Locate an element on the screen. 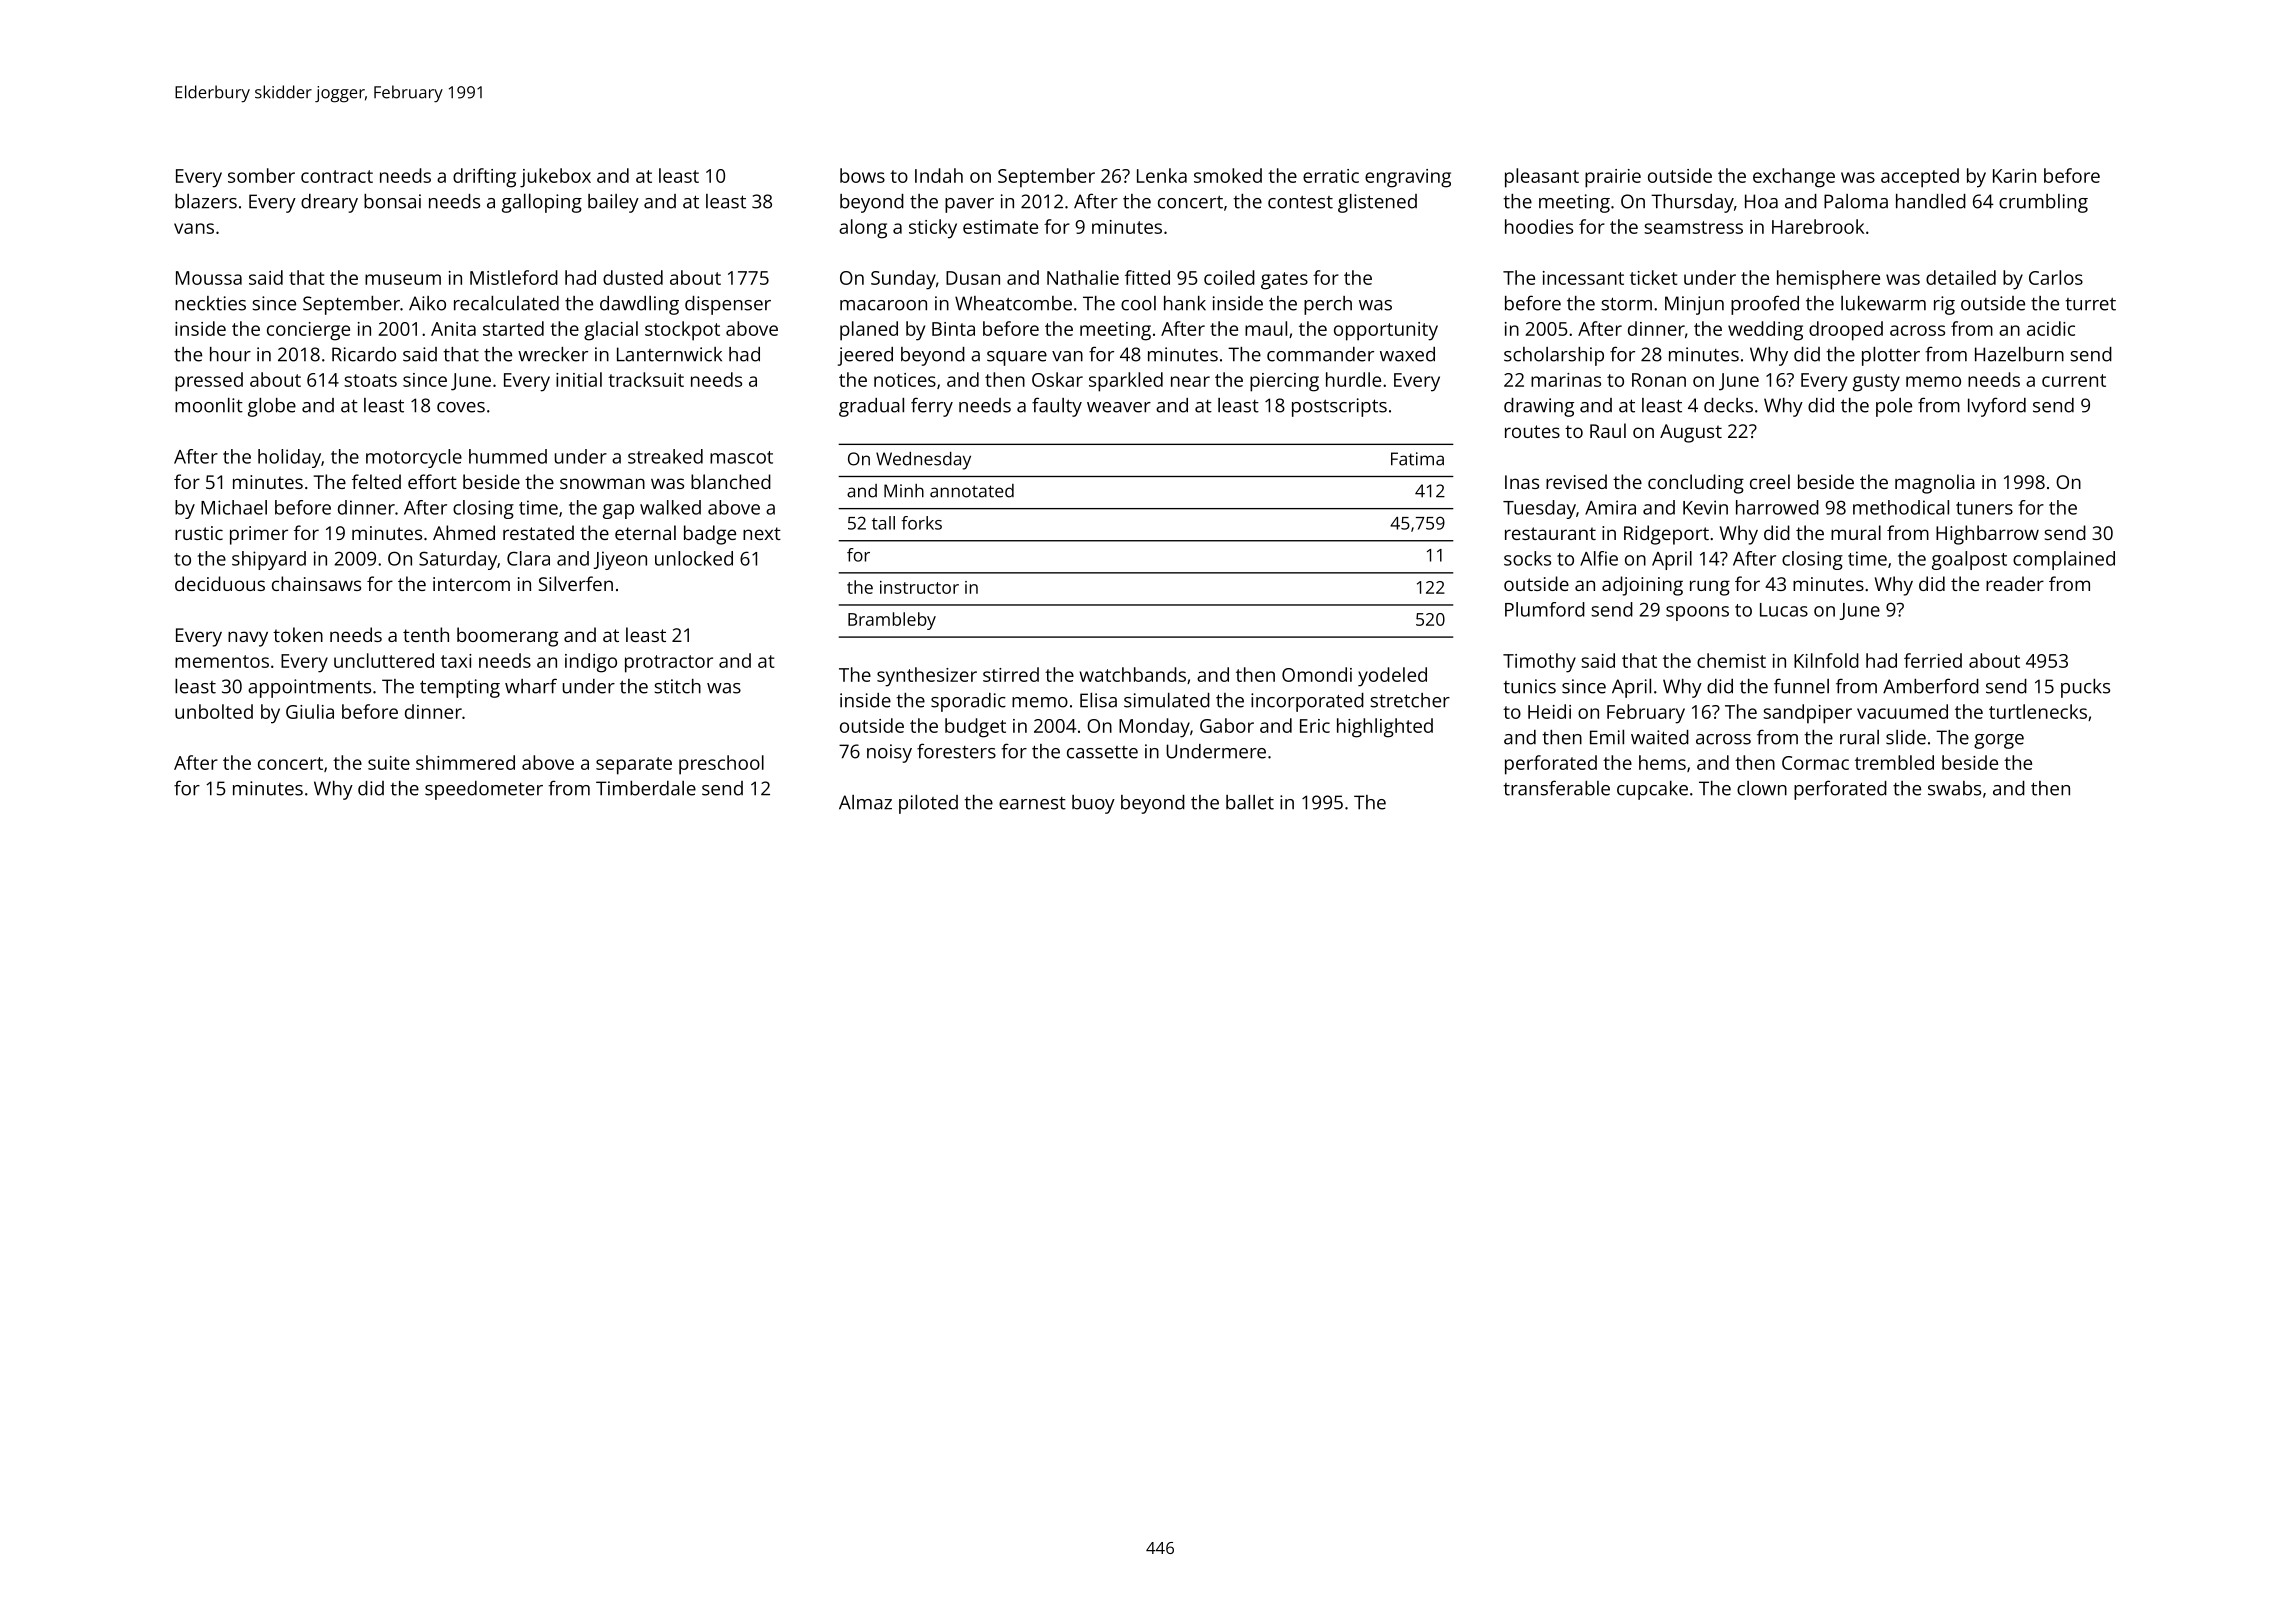 The height and width of the screenshot is (1620, 2292). gradual is located at coordinates (871, 407).
